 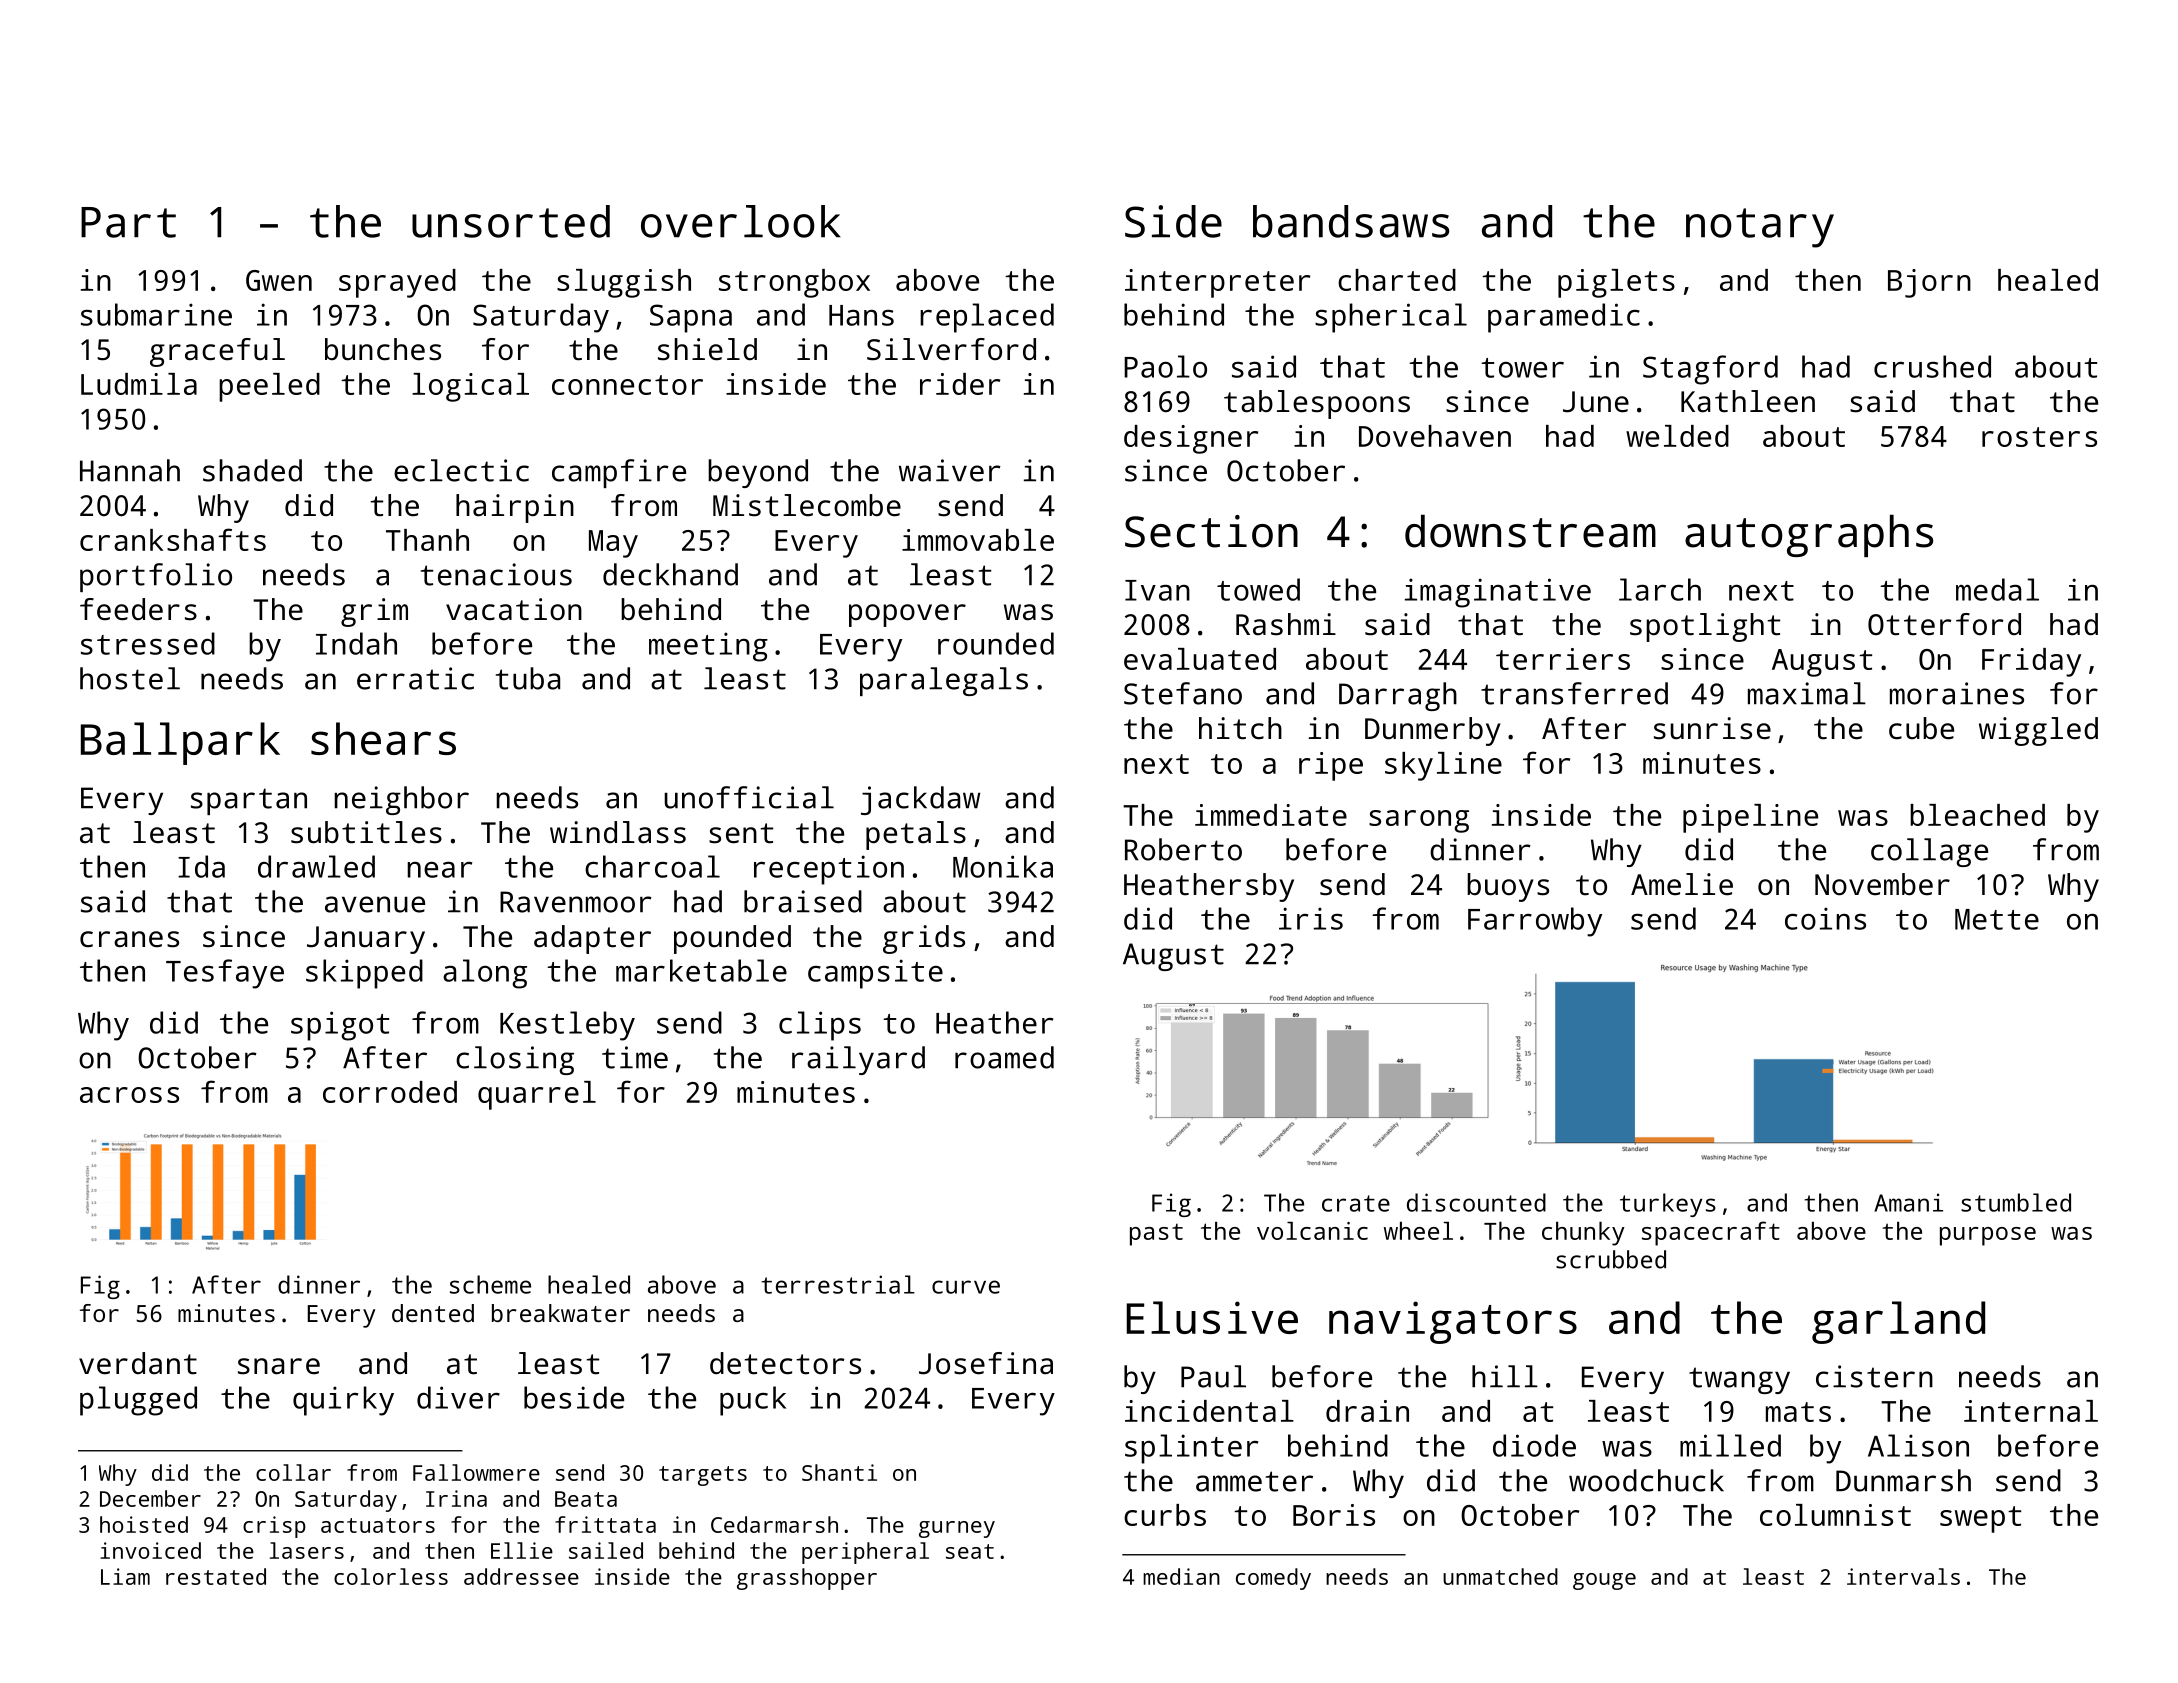 What do you see at coordinates (1351, 221) in the screenshot?
I see `bandsaws` at bounding box center [1351, 221].
